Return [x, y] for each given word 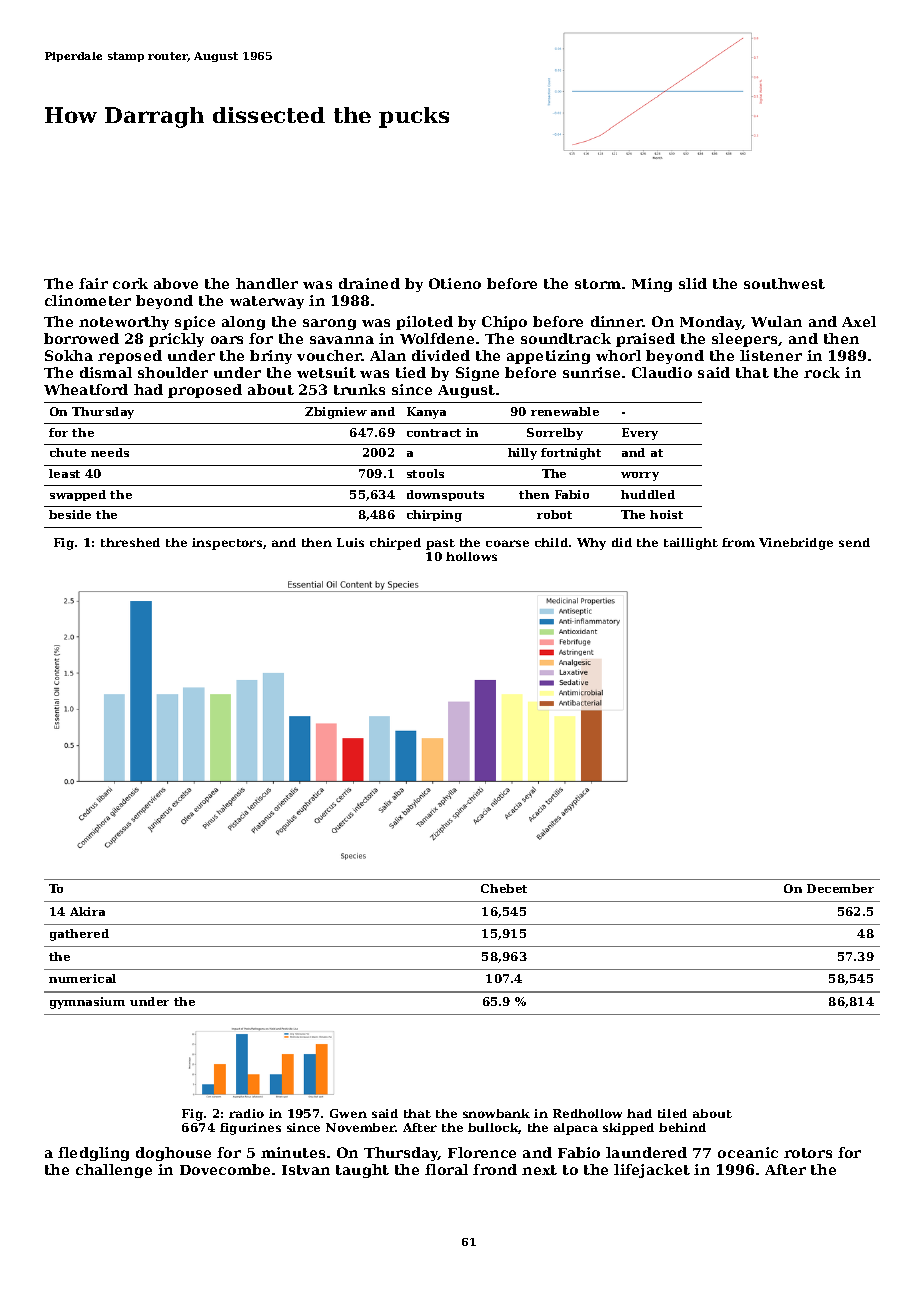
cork [130, 283]
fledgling [93, 1154]
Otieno [455, 283]
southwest [784, 283]
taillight [691, 544]
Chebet [504, 888]
